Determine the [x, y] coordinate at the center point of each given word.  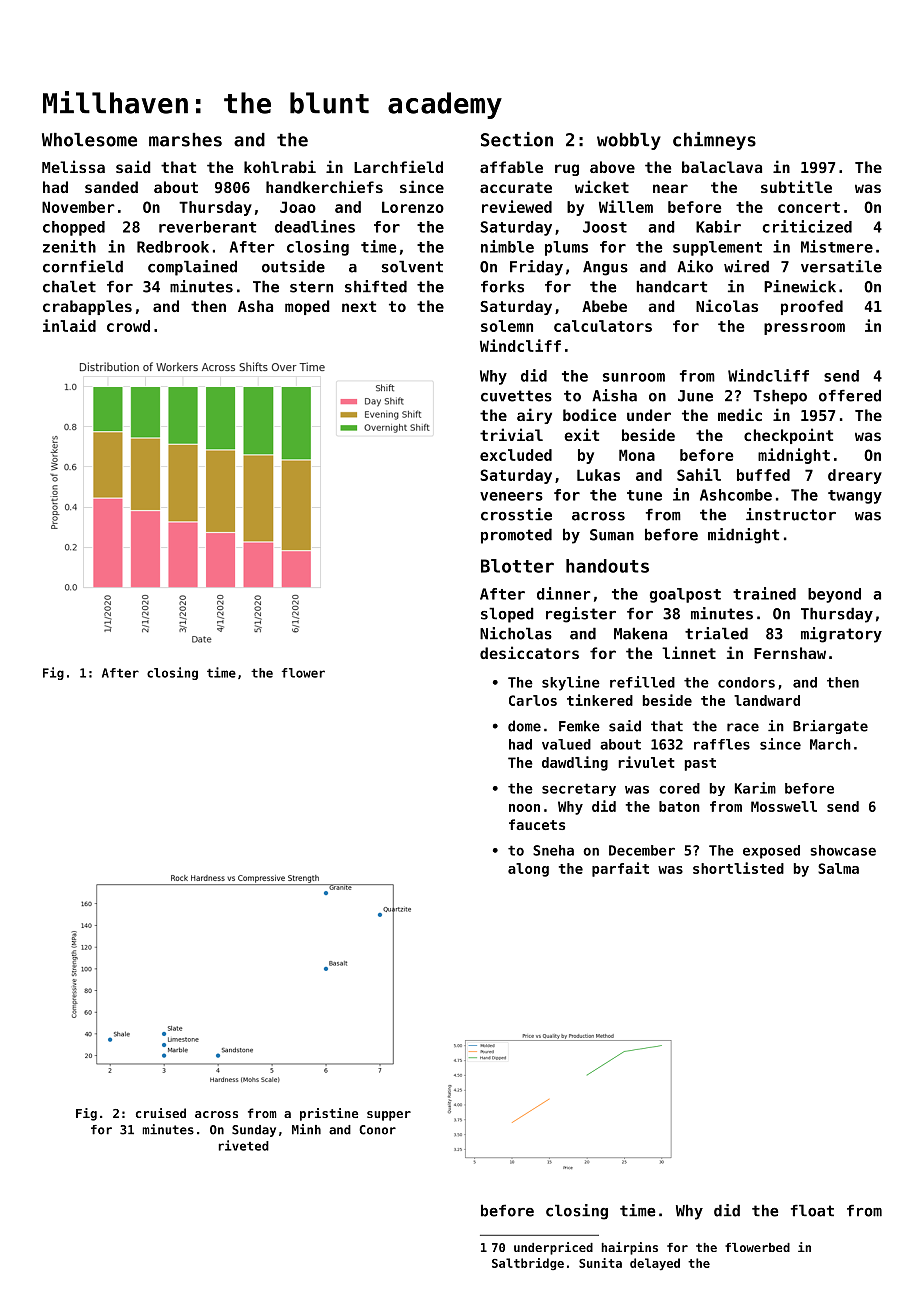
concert [809, 207]
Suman [612, 535]
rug [567, 170]
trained [764, 593]
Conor [377, 1130]
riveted [244, 1145]
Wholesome [89, 140]
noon [524, 808]
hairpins [630, 1248]
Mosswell [784, 806]
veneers [511, 496]
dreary [855, 476]
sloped [507, 615]
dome [524, 726]
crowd [128, 326]
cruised [161, 1113]
